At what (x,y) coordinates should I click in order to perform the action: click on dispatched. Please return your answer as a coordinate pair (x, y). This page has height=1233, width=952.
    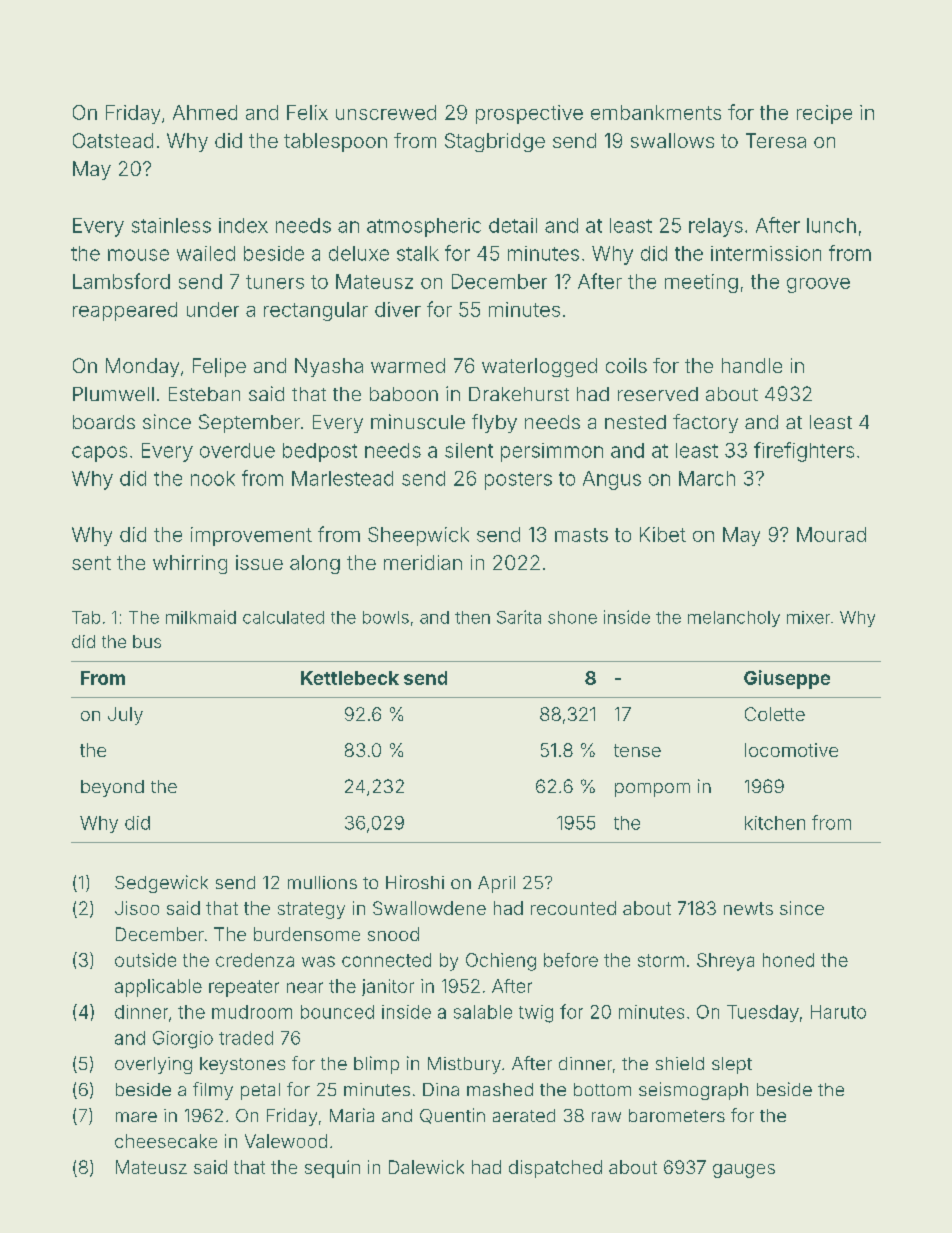
    Looking at the image, I should click on (555, 1169).
